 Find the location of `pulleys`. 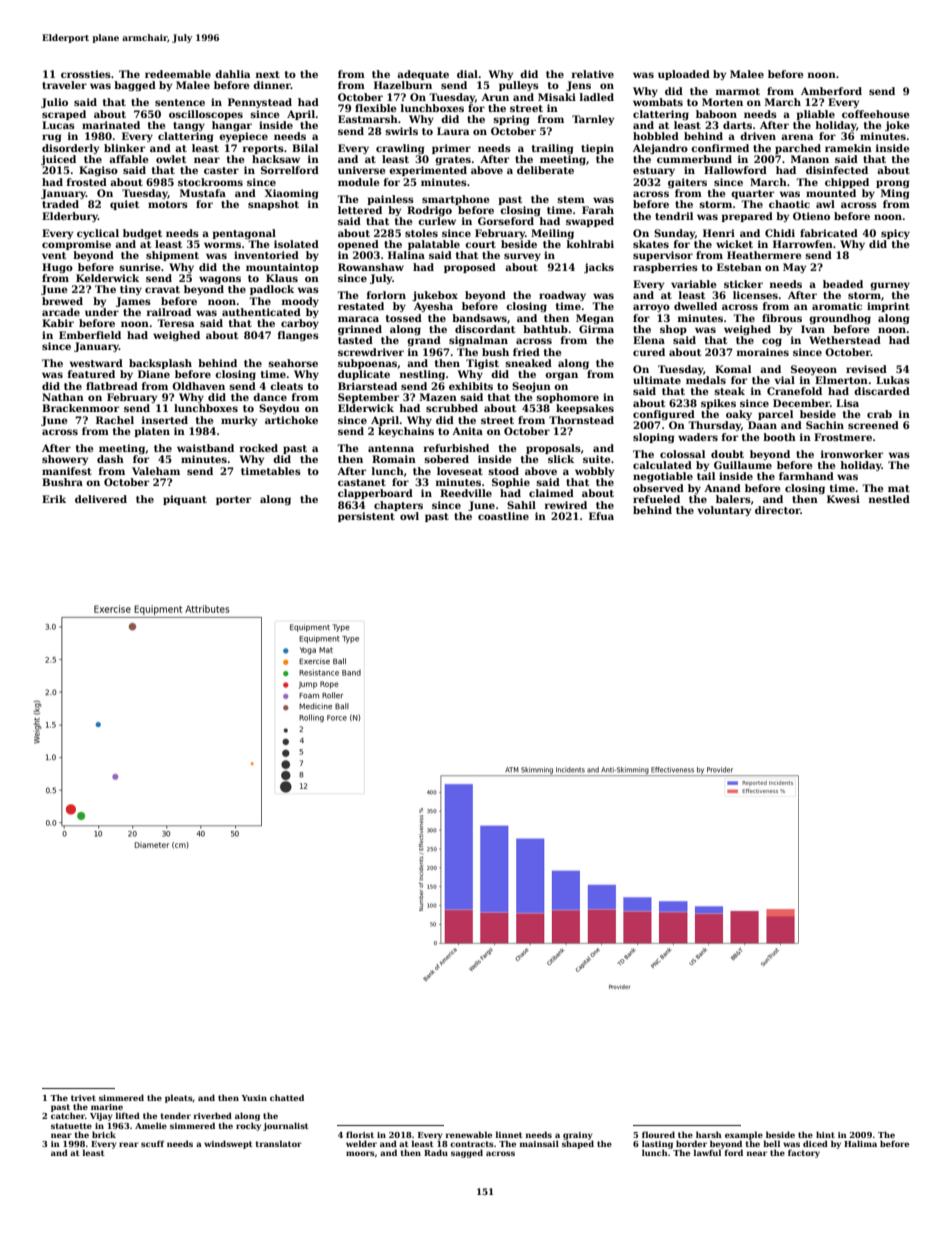

pulleys is located at coordinates (519, 86).
